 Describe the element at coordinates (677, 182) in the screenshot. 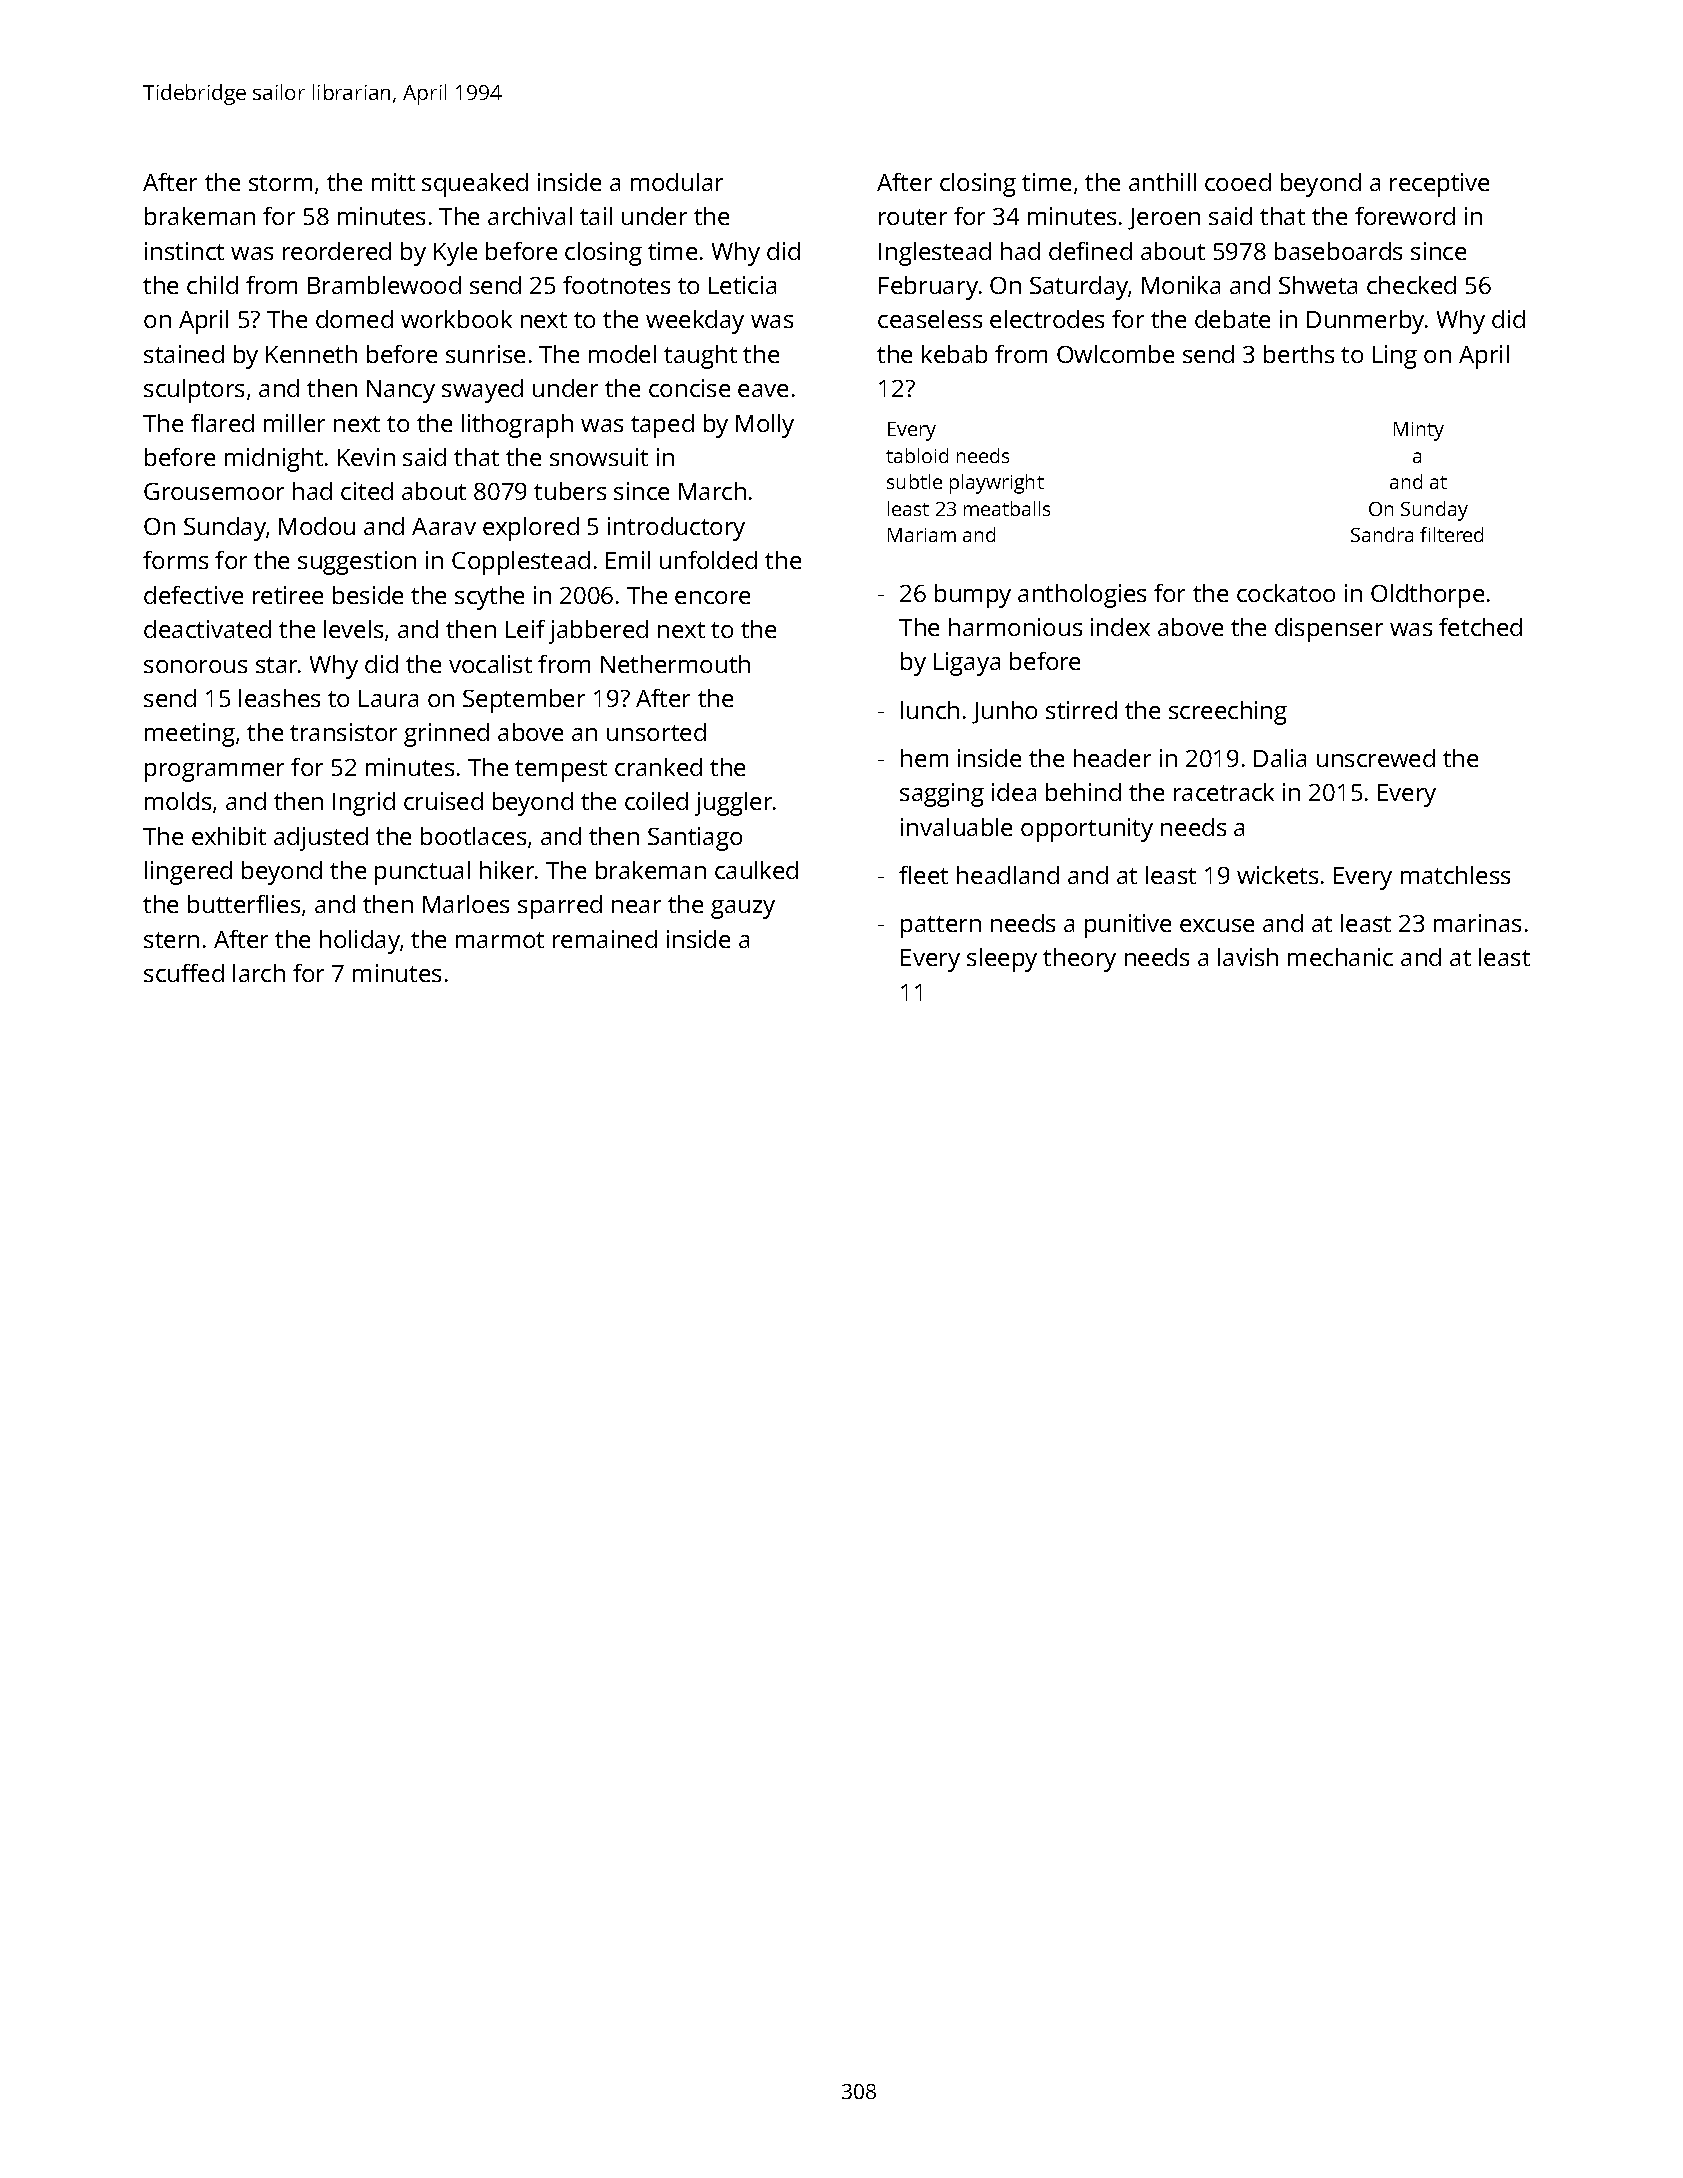

I see `modular` at that location.
